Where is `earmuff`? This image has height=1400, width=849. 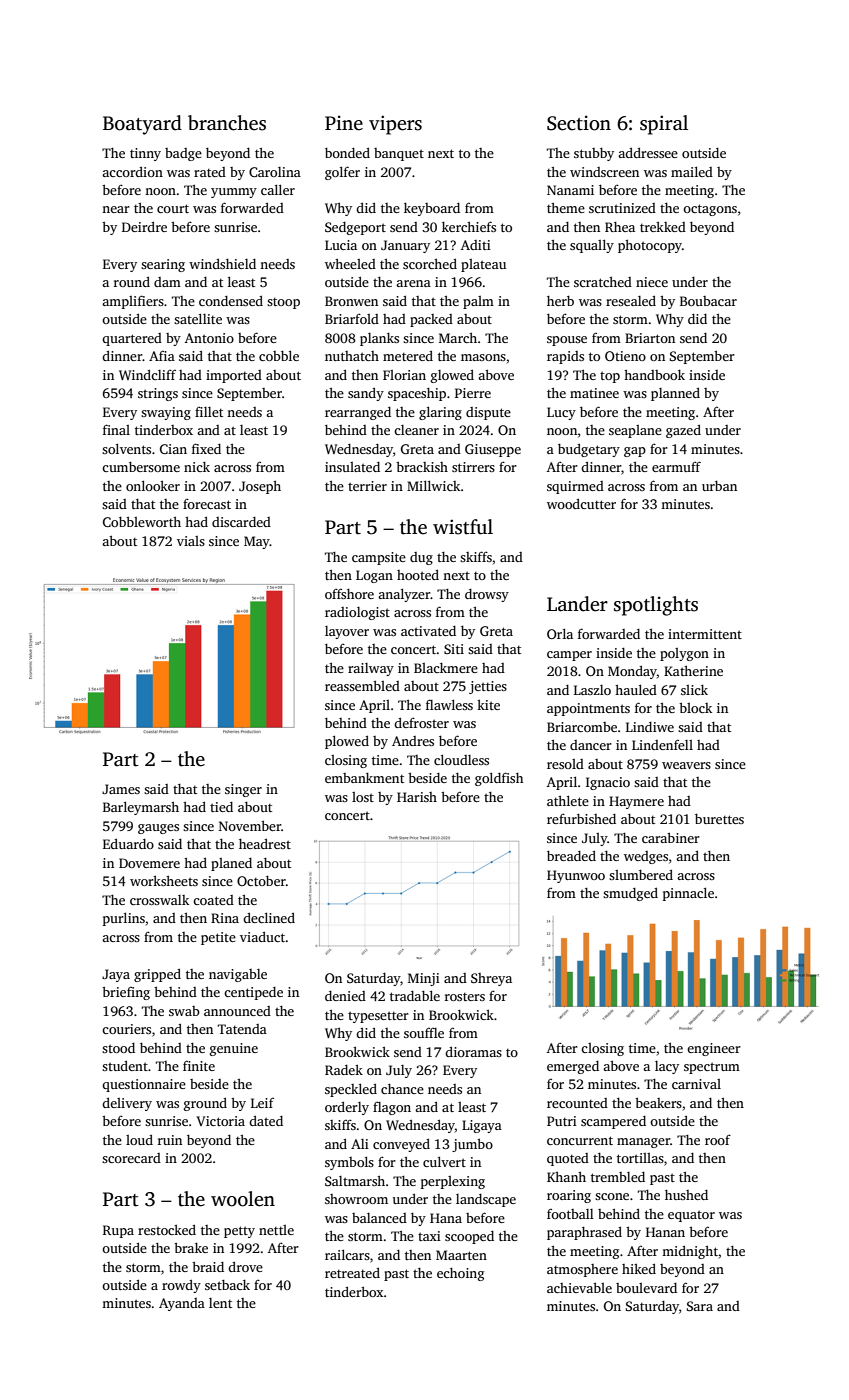 earmuff is located at coordinates (676, 466).
